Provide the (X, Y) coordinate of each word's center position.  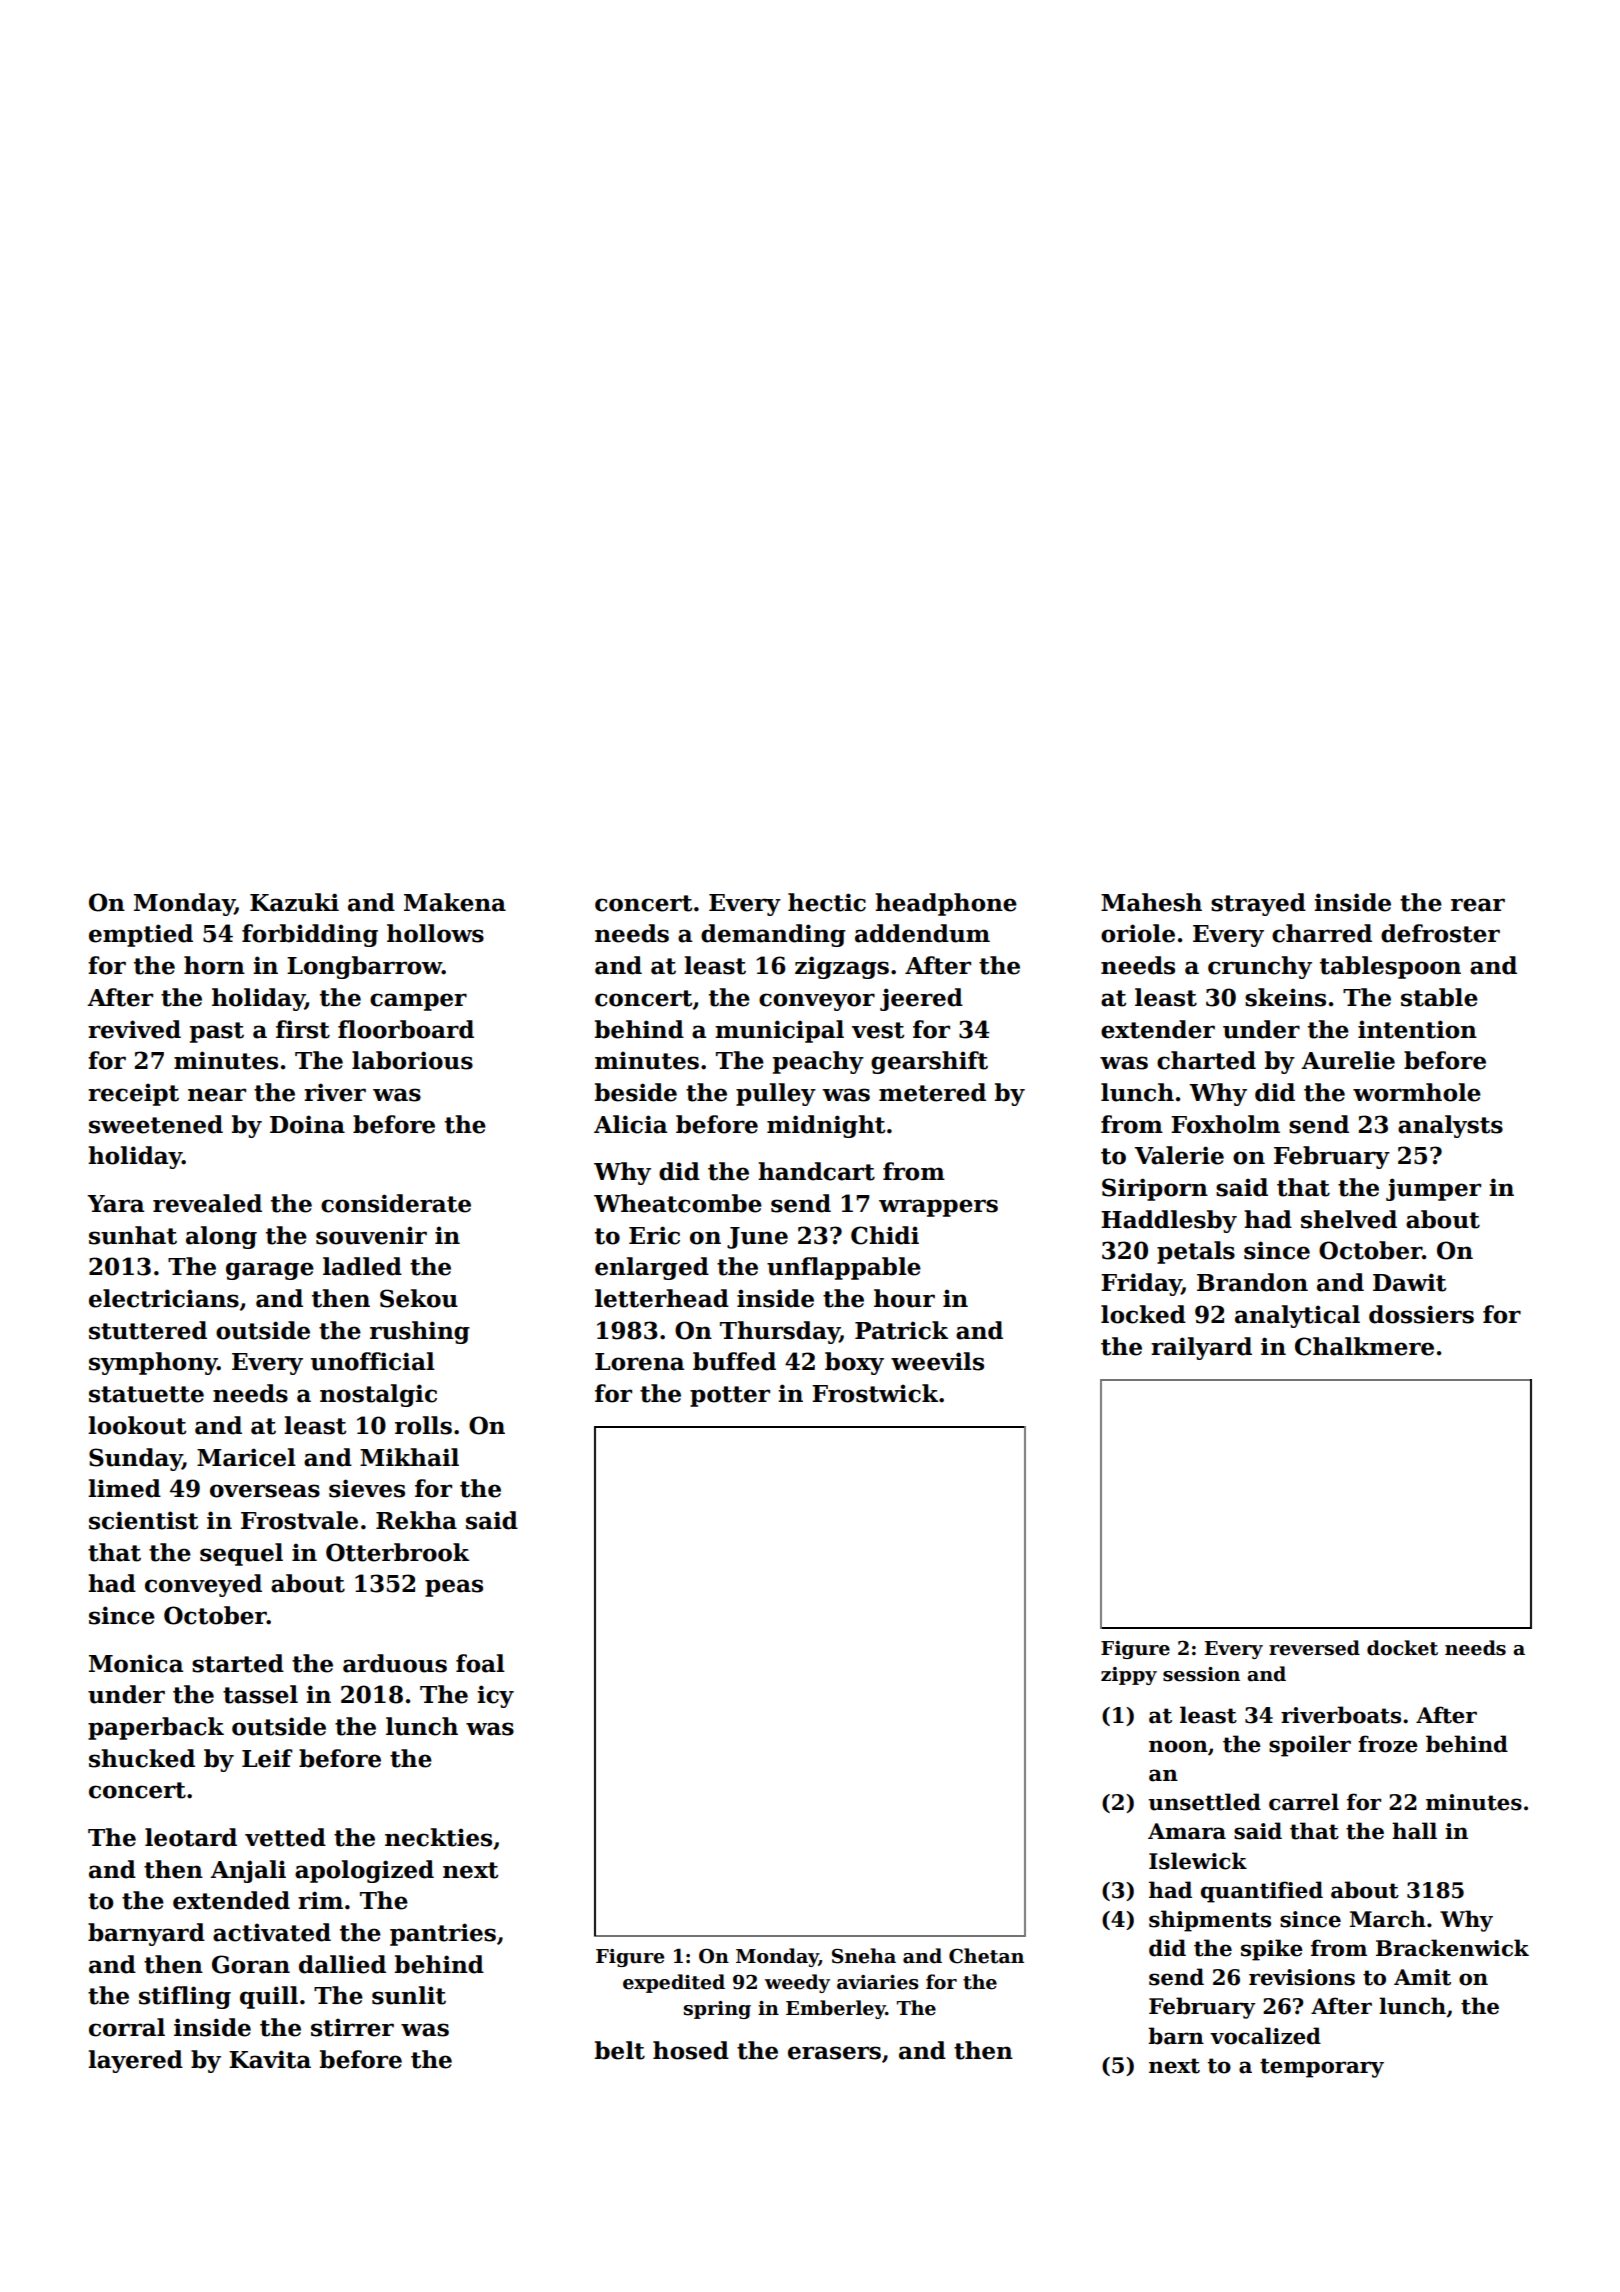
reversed (1314, 1648)
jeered (921, 999)
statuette (146, 1394)
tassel (260, 1694)
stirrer (352, 2027)
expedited (674, 1983)
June (757, 1238)
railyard (1201, 1348)
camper (418, 1002)
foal (480, 1663)
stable (1439, 997)
